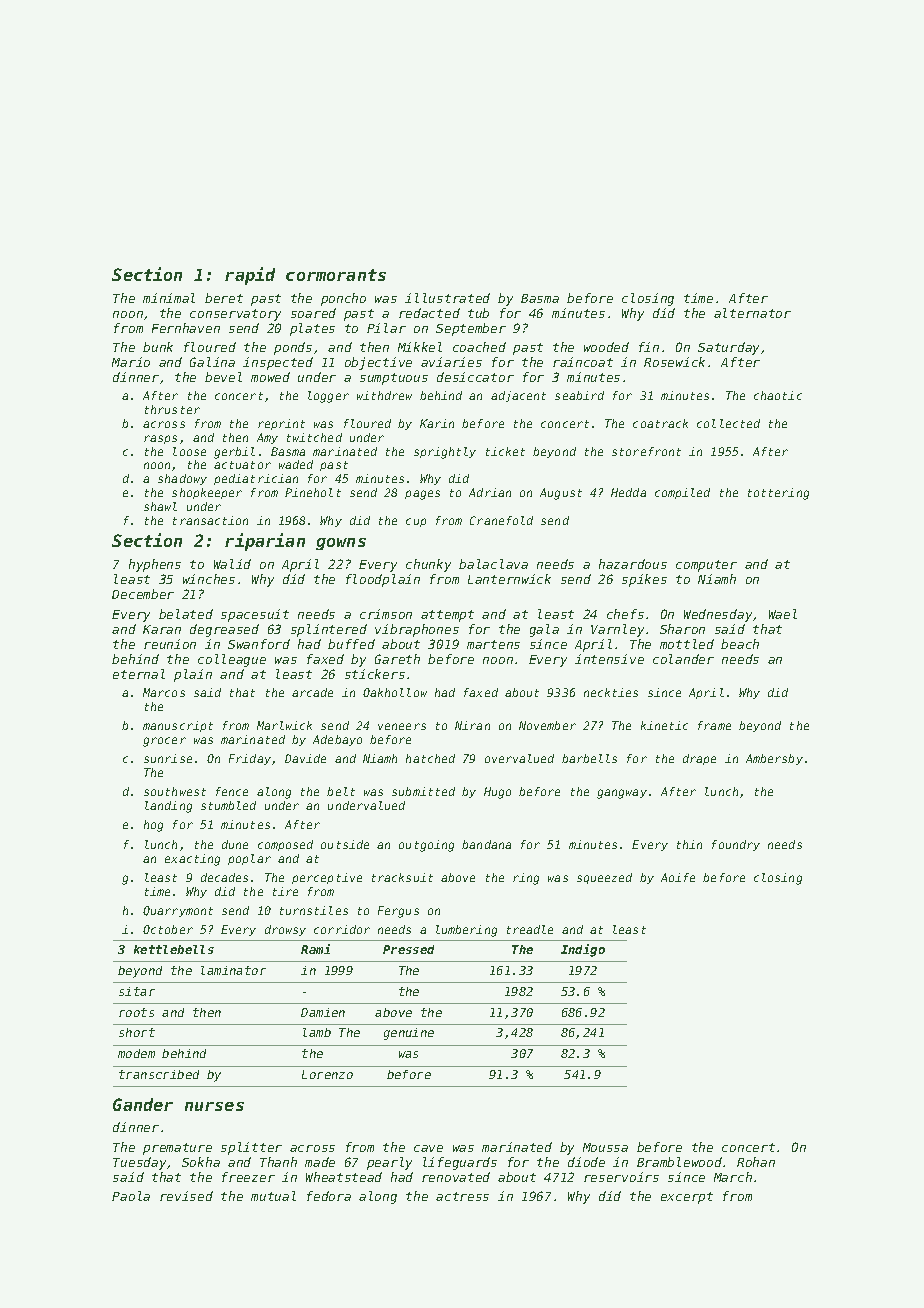 This screenshot has height=1308, width=924. What do you see at coordinates (214, 1106) in the screenshot?
I see `nurses` at bounding box center [214, 1106].
